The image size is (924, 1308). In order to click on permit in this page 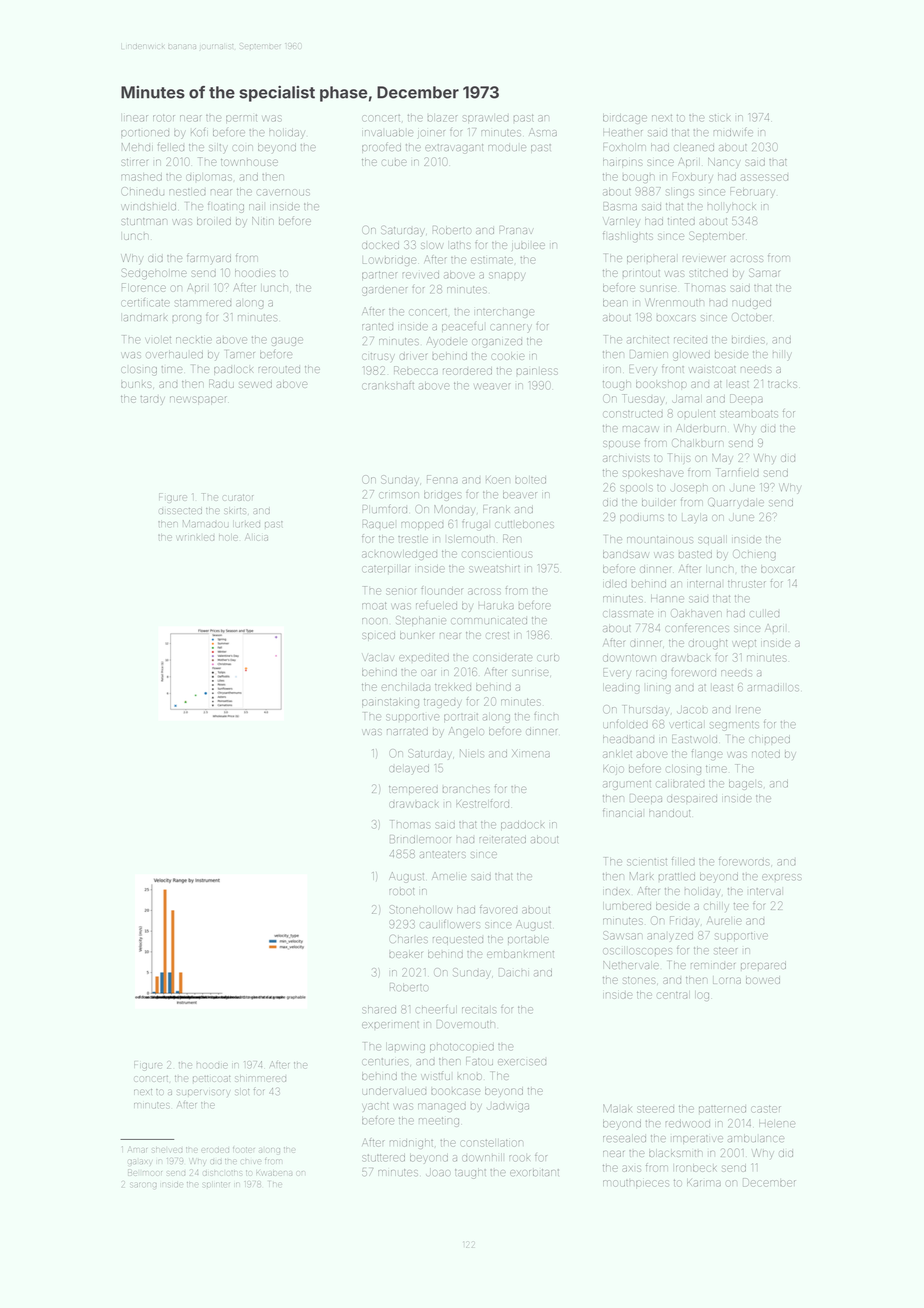, I will do `click(241, 118)`.
